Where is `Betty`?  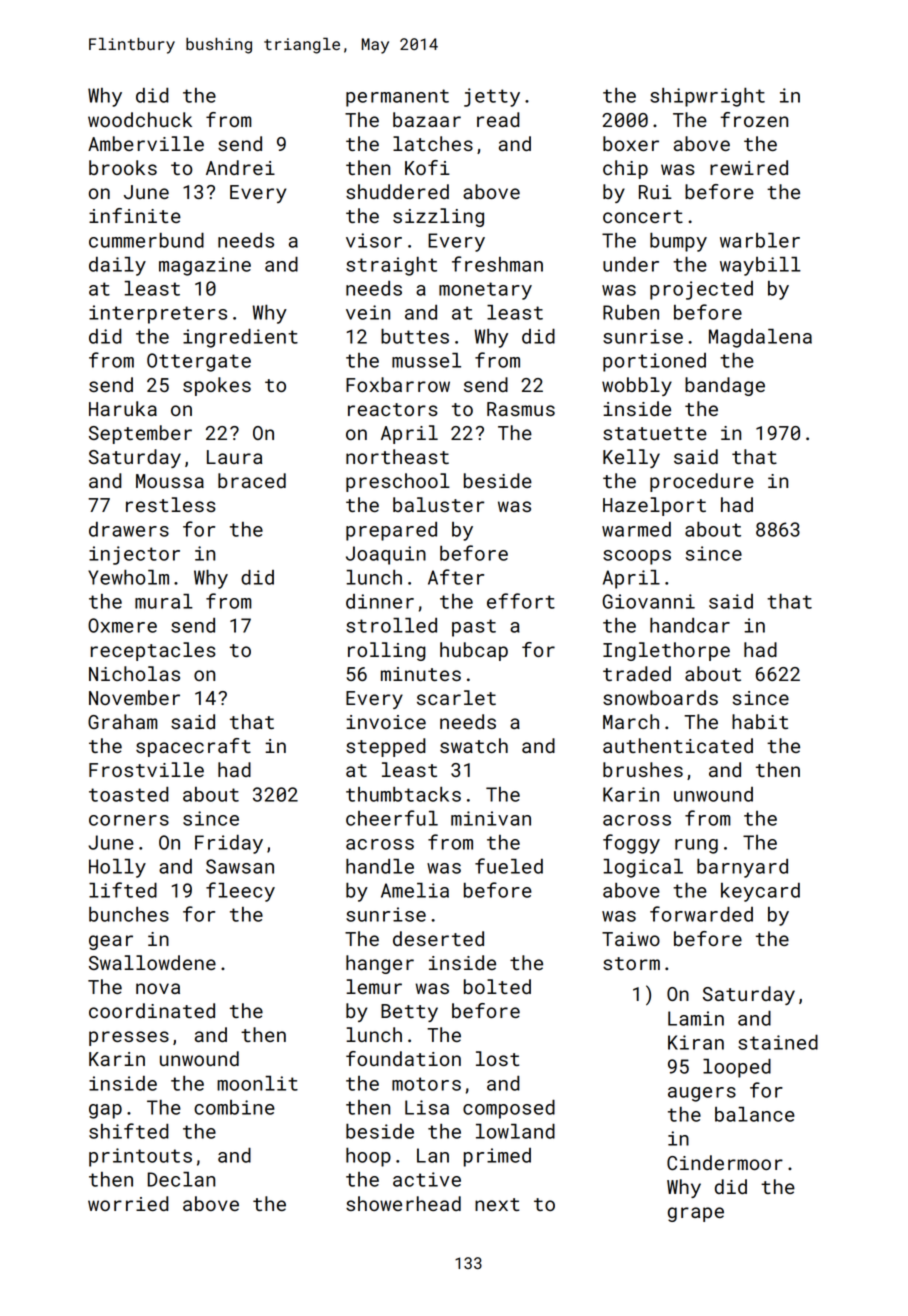 Betty is located at coordinates (409, 1013).
